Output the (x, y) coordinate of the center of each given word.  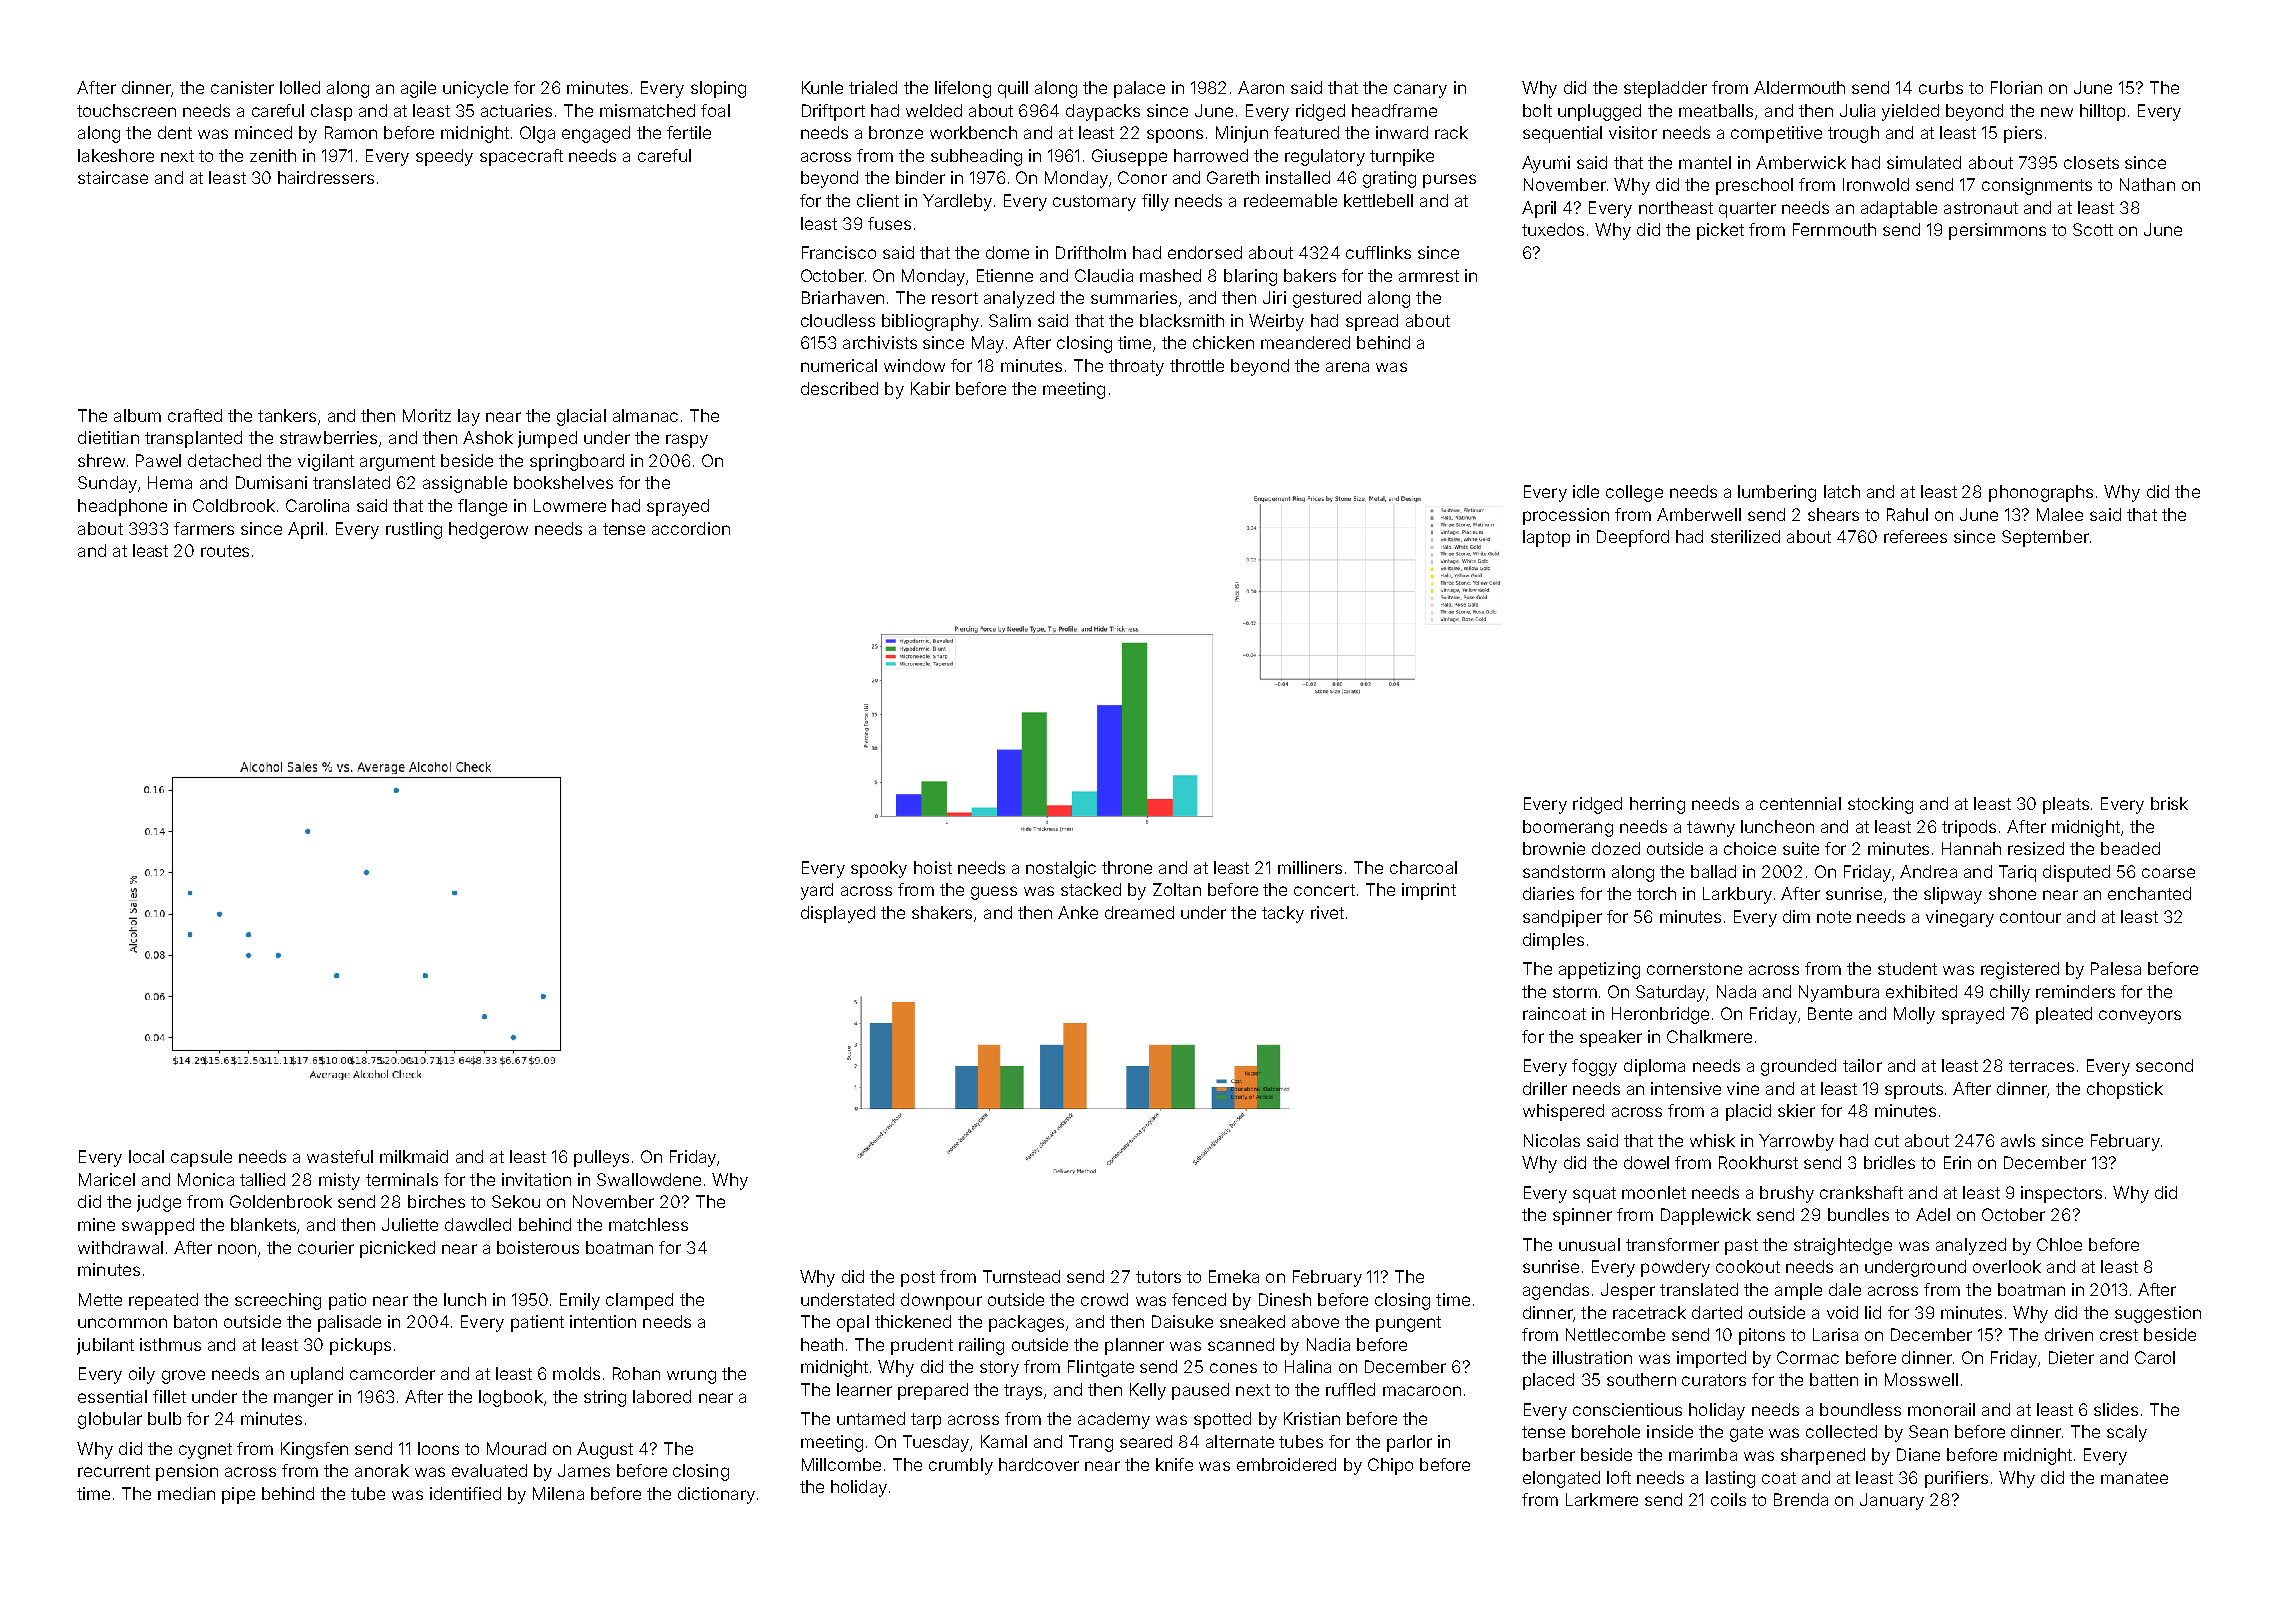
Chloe (2059, 1244)
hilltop (2102, 112)
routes (225, 551)
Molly (1914, 1015)
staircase (113, 177)
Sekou (516, 1201)
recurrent (114, 1471)
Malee (2060, 514)
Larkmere (1602, 1499)
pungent (1408, 1324)
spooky (879, 869)
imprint (1429, 891)
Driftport (833, 112)
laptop (1546, 538)
